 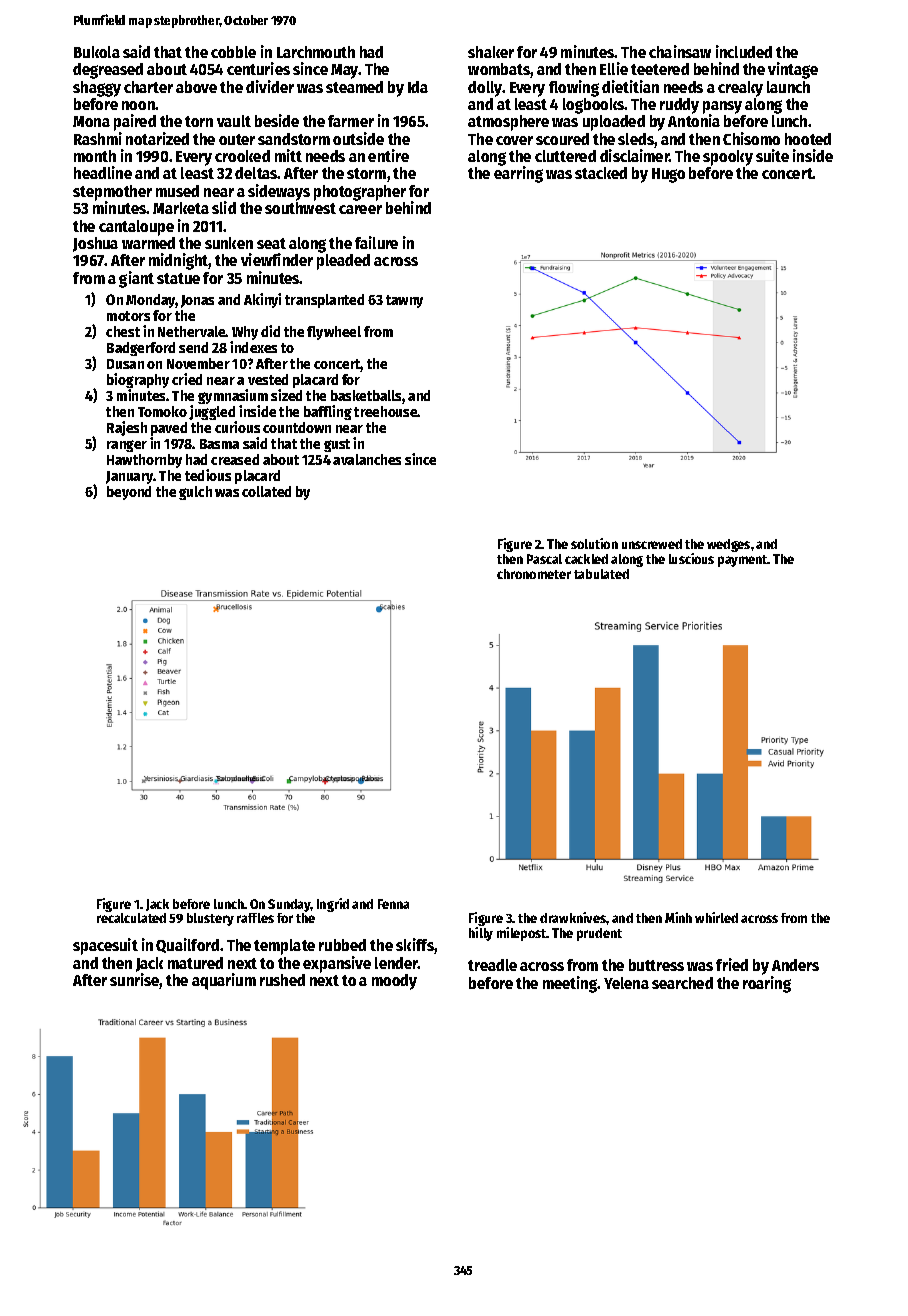 I want to click on beyond, so click(x=129, y=493).
